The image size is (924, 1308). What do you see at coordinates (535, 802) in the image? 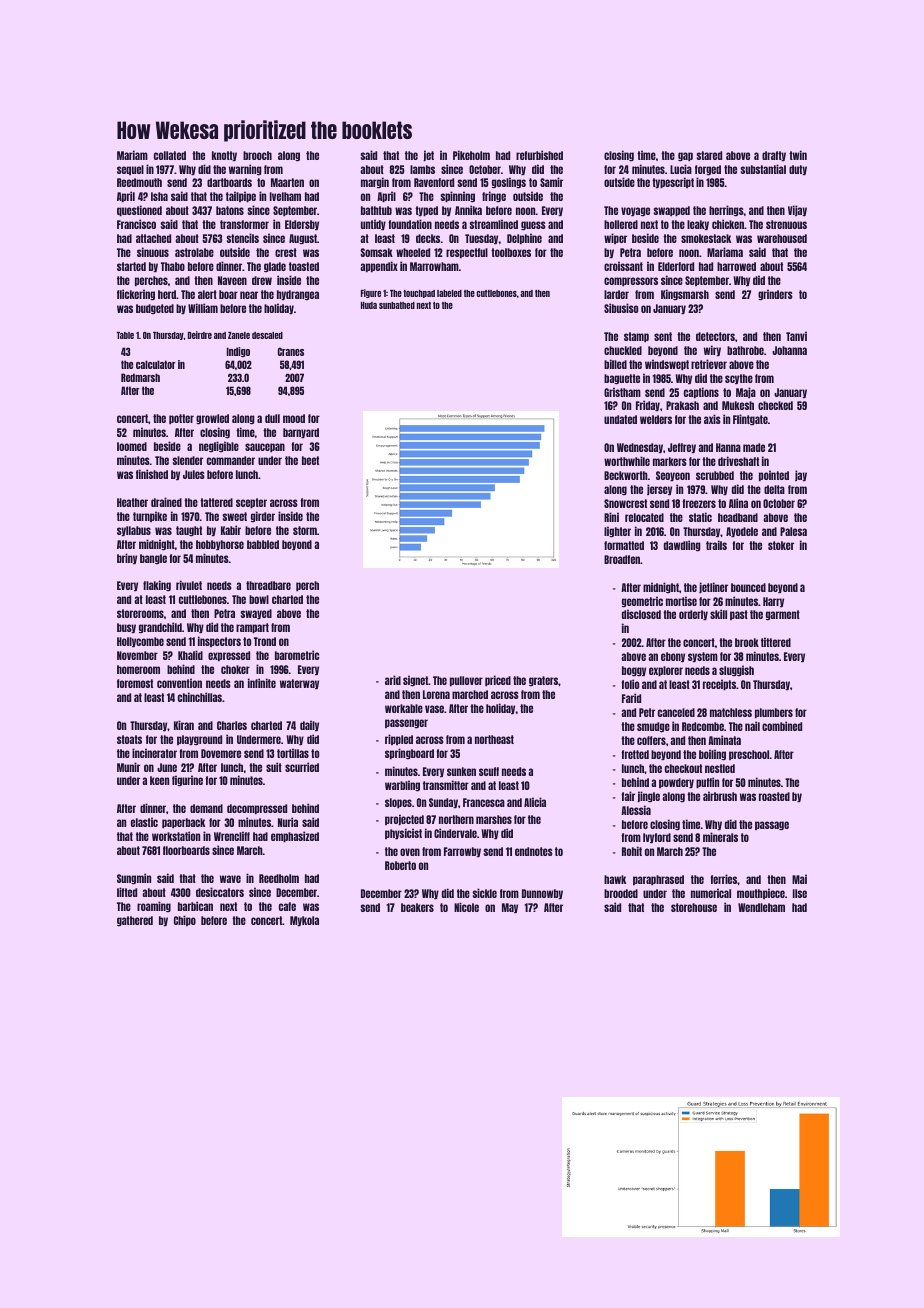
I see `Alicia` at bounding box center [535, 802].
